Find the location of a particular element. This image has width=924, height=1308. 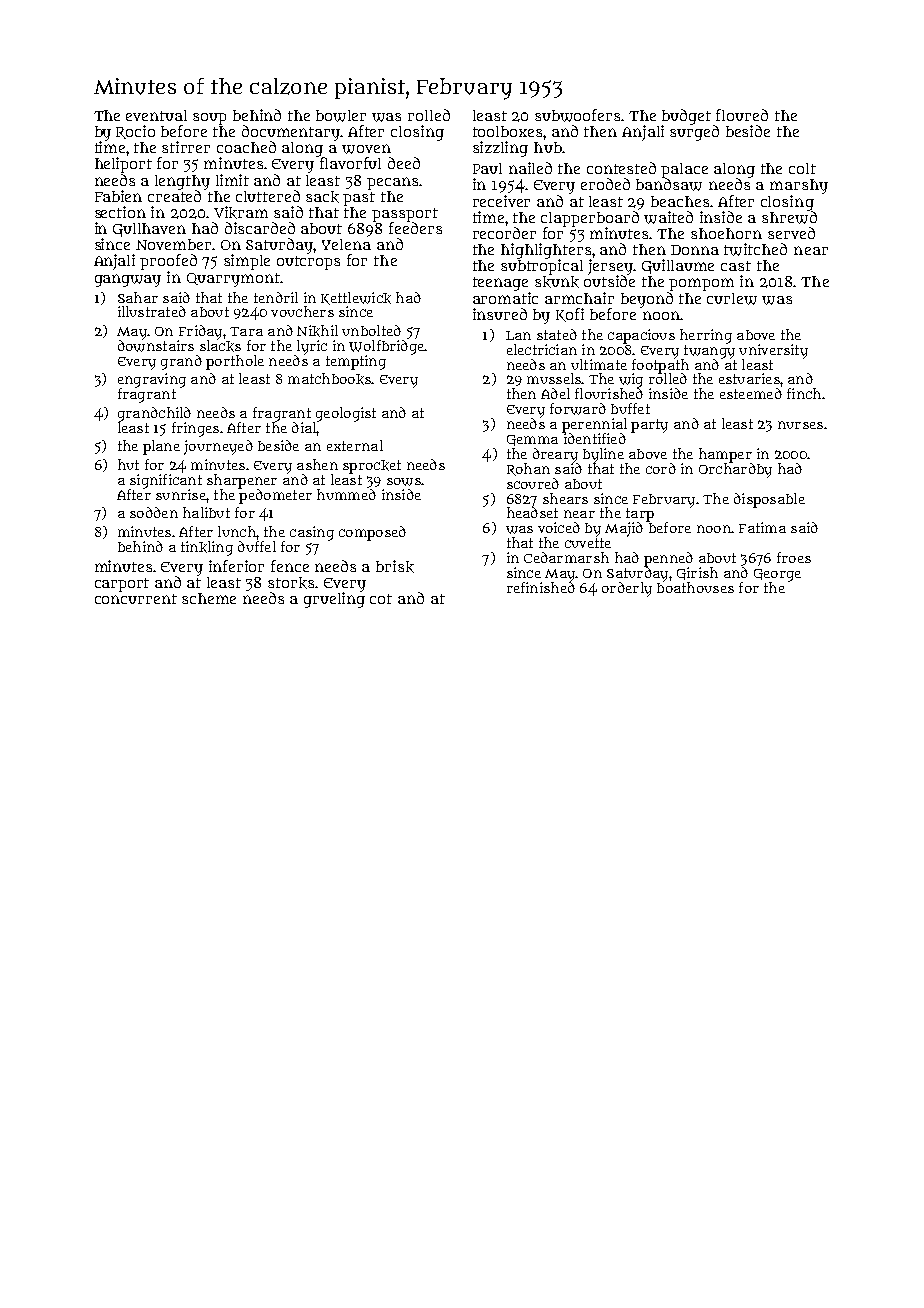

floured is located at coordinates (742, 115).
